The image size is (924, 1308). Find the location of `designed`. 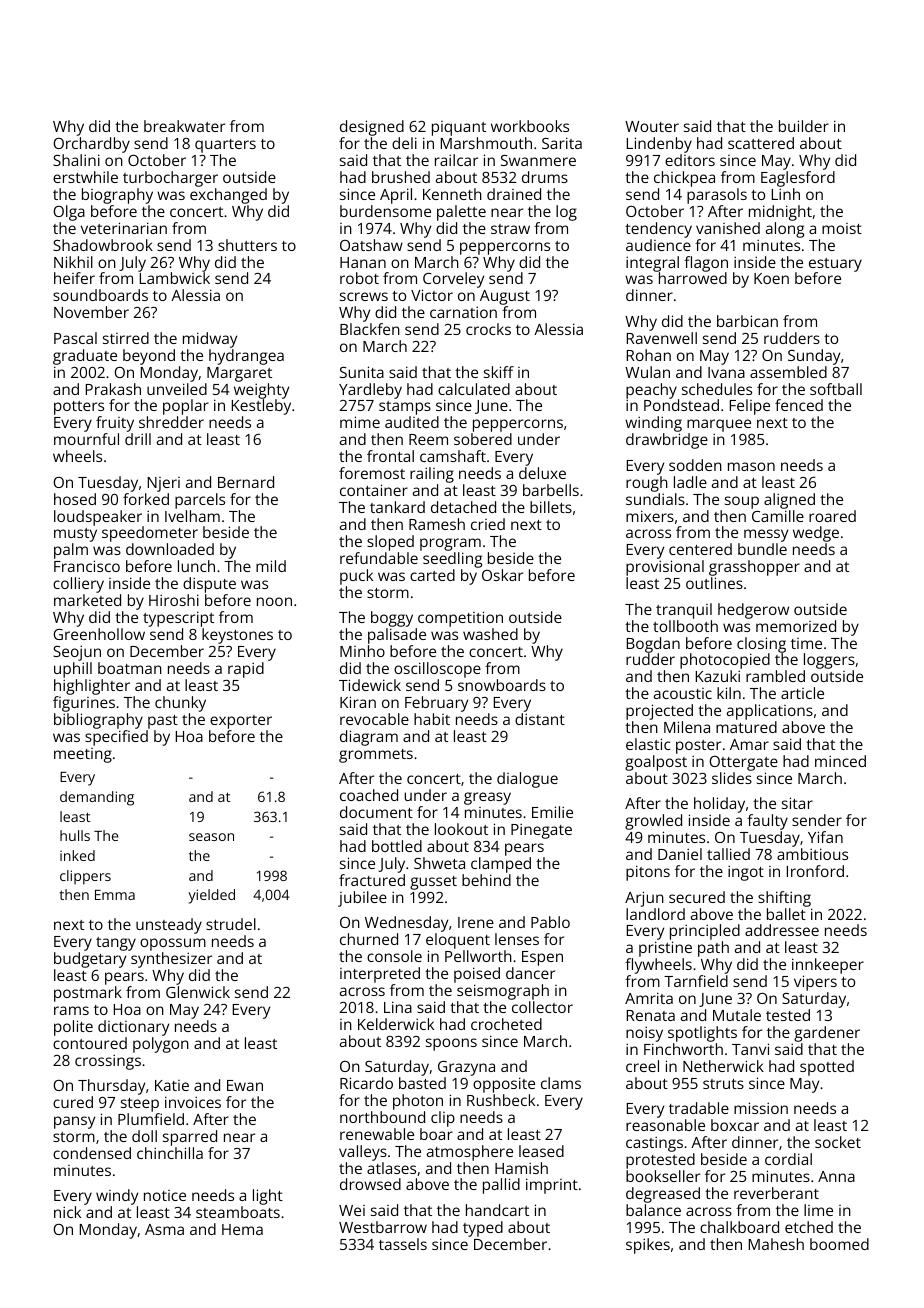

designed is located at coordinates (372, 128).
